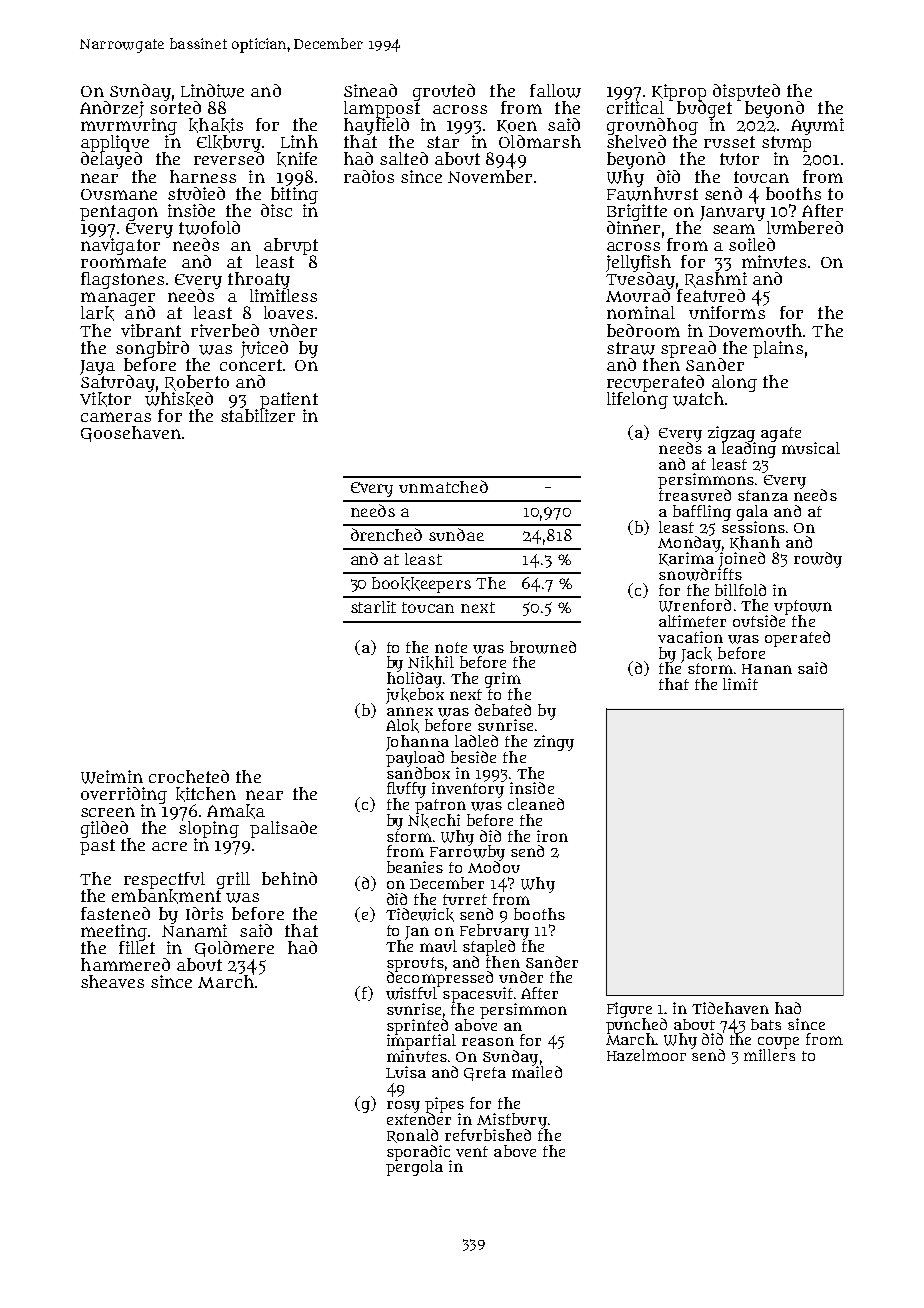 The height and width of the screenshot is (1308, 924). I want to click on refurbished, so click(488, 1135).
